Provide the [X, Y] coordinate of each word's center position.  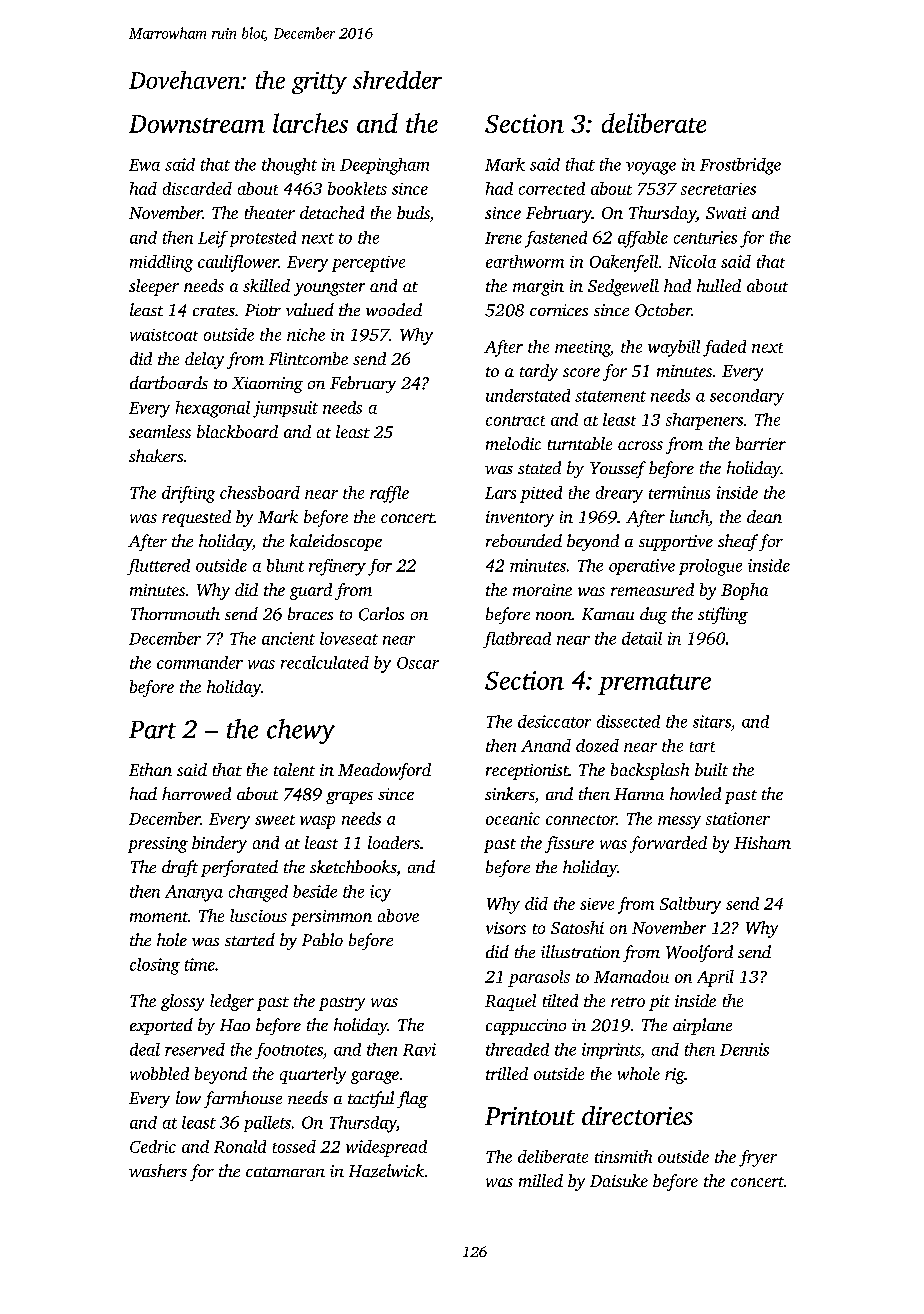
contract [515, 421]
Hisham [762, 842]
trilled [507, 1073]
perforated [239, 868]
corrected [552, 188]
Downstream [197, 124]
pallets [267, 1124]
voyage [651, 168]
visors [506, 928]
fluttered [158, 567]
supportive [676, 543]
